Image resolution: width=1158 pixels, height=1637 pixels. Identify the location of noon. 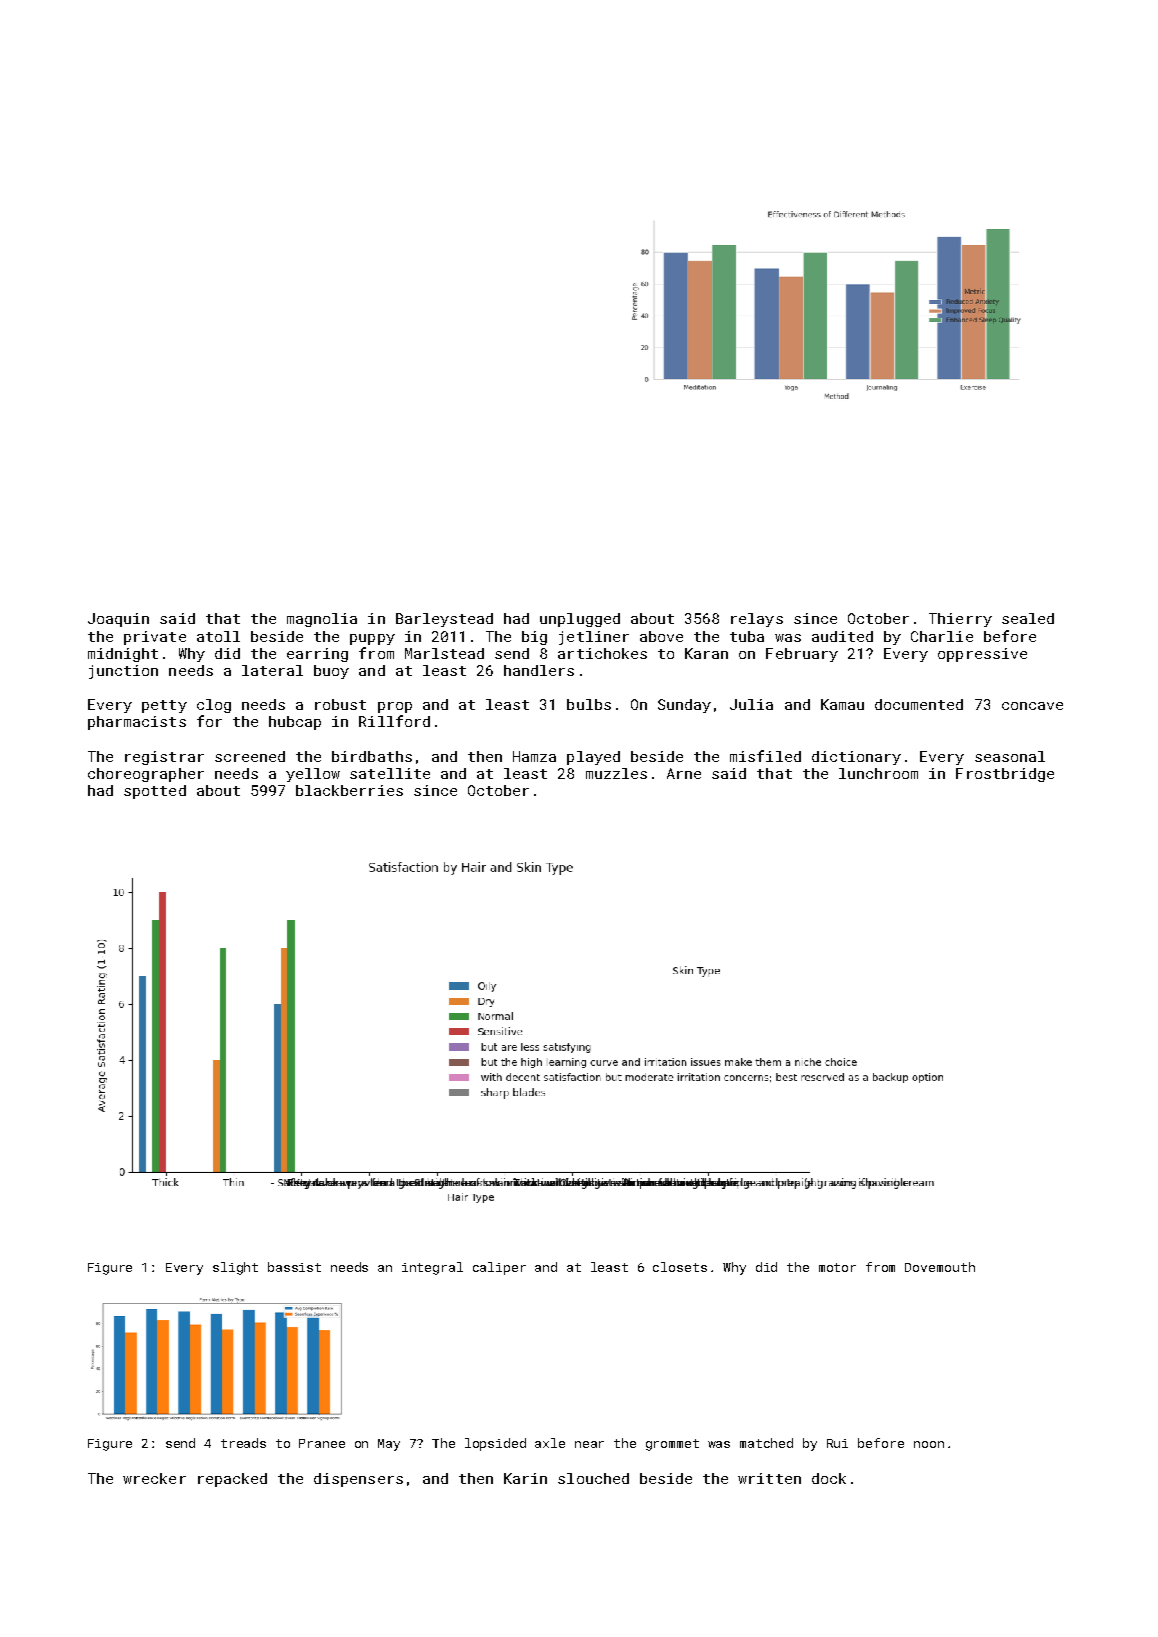
(929, 1444).
